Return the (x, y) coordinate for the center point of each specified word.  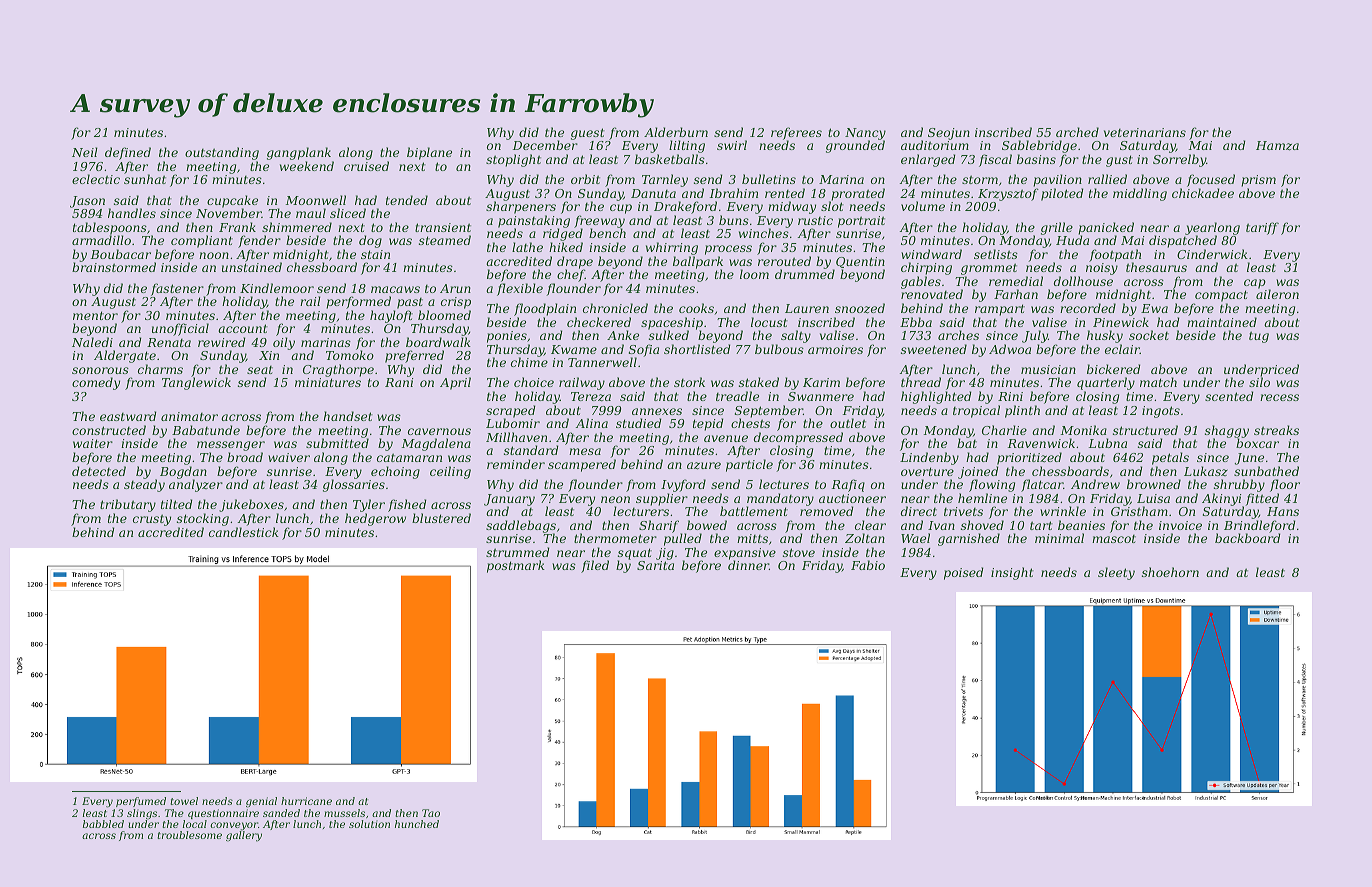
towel (184, 801)
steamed (445, 240)
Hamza (1277, 146)
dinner (748, 565)
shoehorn (1170, 572)
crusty (152, 520)
